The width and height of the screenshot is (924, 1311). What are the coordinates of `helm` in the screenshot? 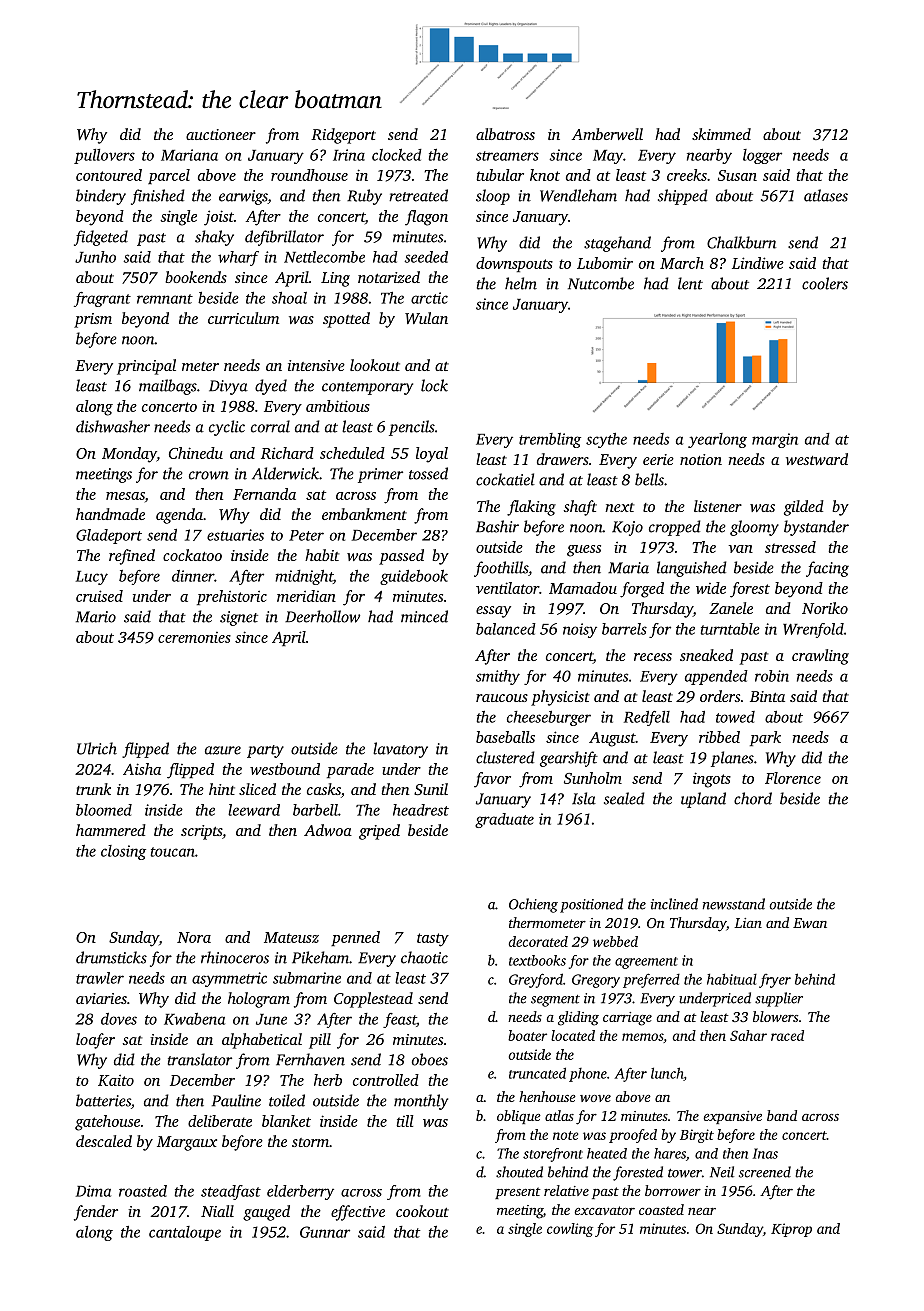 It's located at (521, 283).
